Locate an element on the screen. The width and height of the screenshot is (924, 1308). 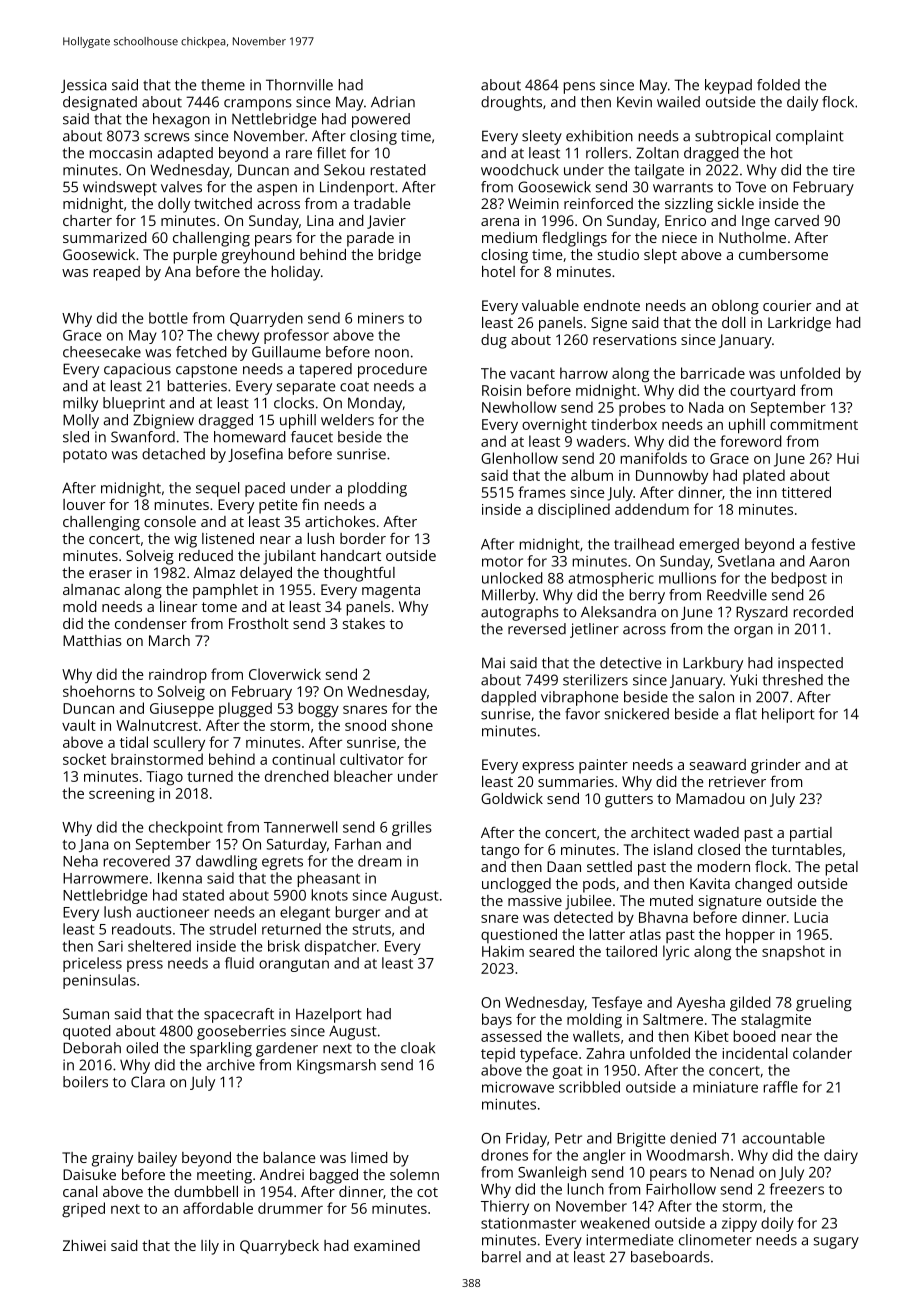
pens is located at coordinates (579, 88).
